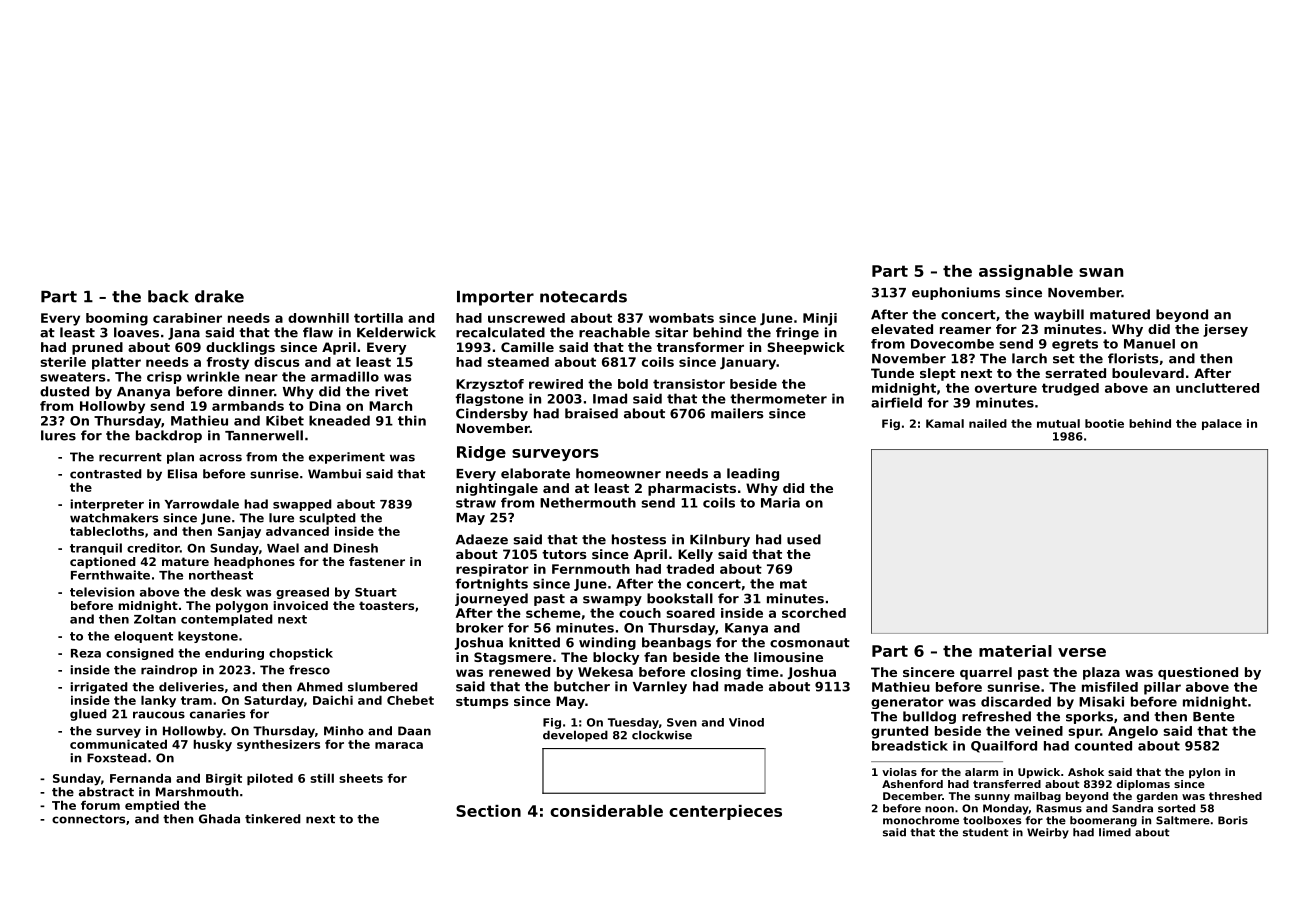 The image size is (1308, 924). Describe the element at coordinates (107, 505) in the image. I see `interpreter` at that location.
